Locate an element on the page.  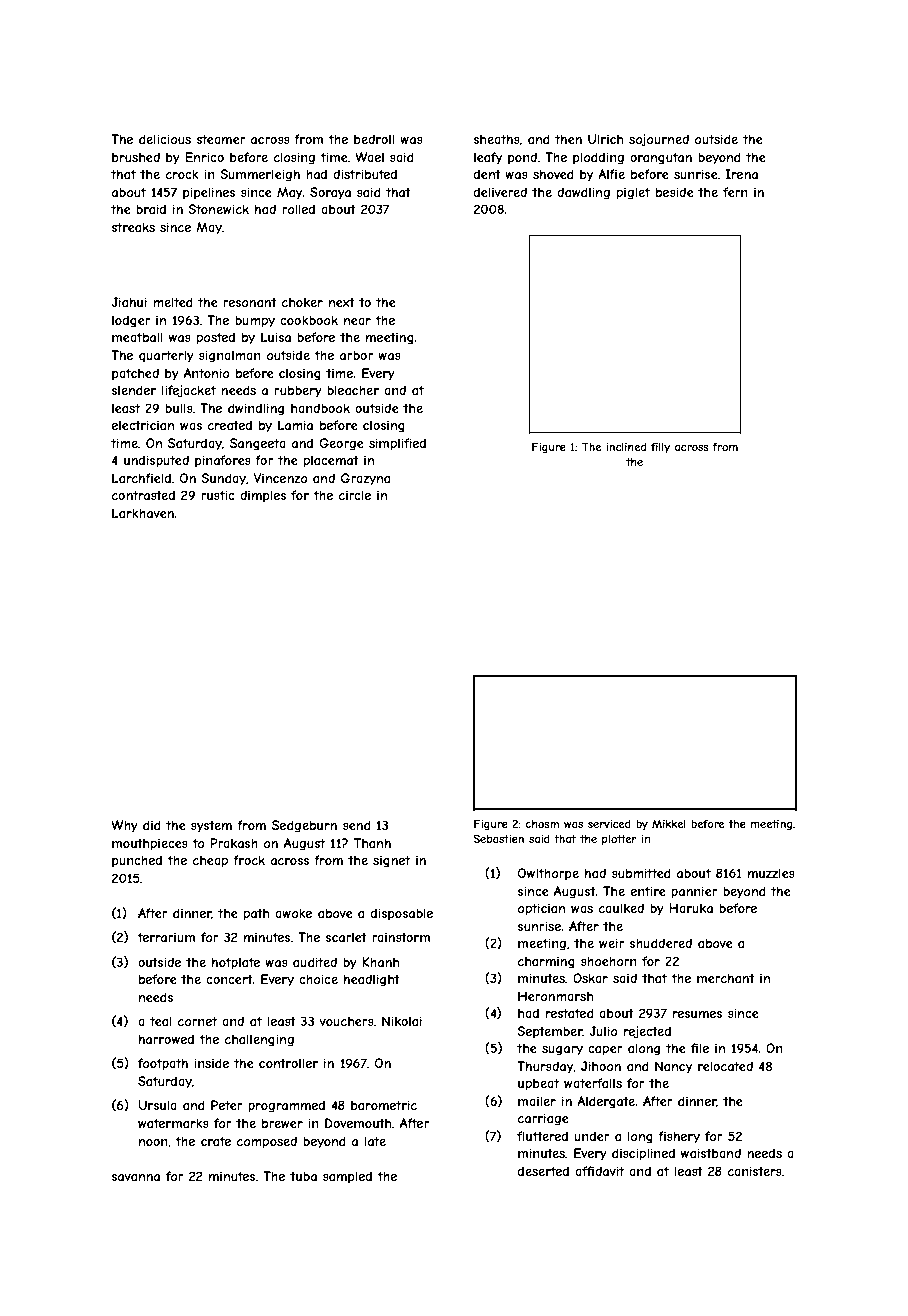
piglet is located at coordinates (633, 193).
